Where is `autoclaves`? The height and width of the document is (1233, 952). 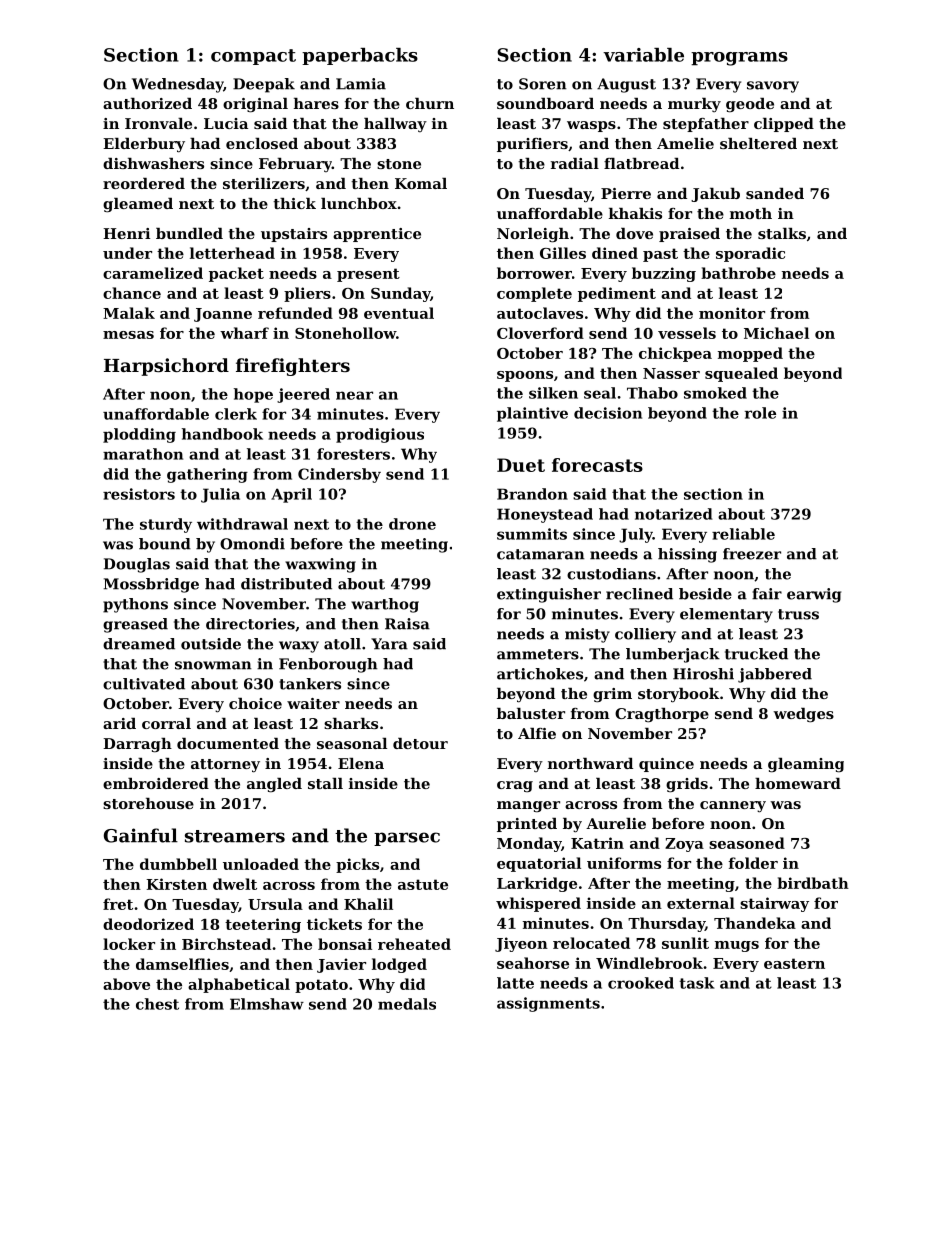
autoclaves is located at coordinates (540, 313).
